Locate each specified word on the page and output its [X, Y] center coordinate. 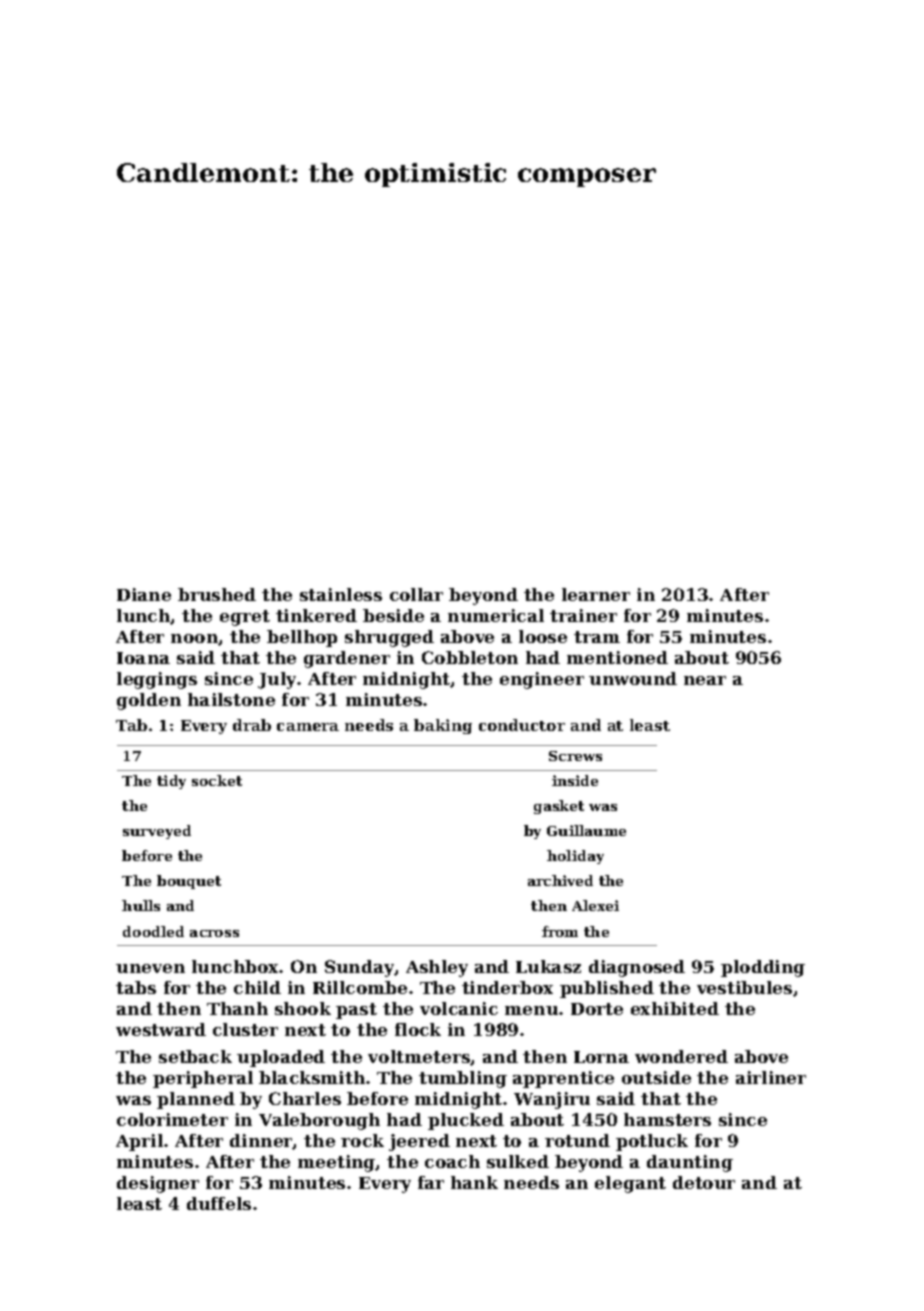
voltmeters [419, 1057]
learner [596, 594]
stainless [341, 594]
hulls [141, 905]
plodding [763, 968]
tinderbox [507, 987]
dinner [261, 1141]
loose [543, 636]
